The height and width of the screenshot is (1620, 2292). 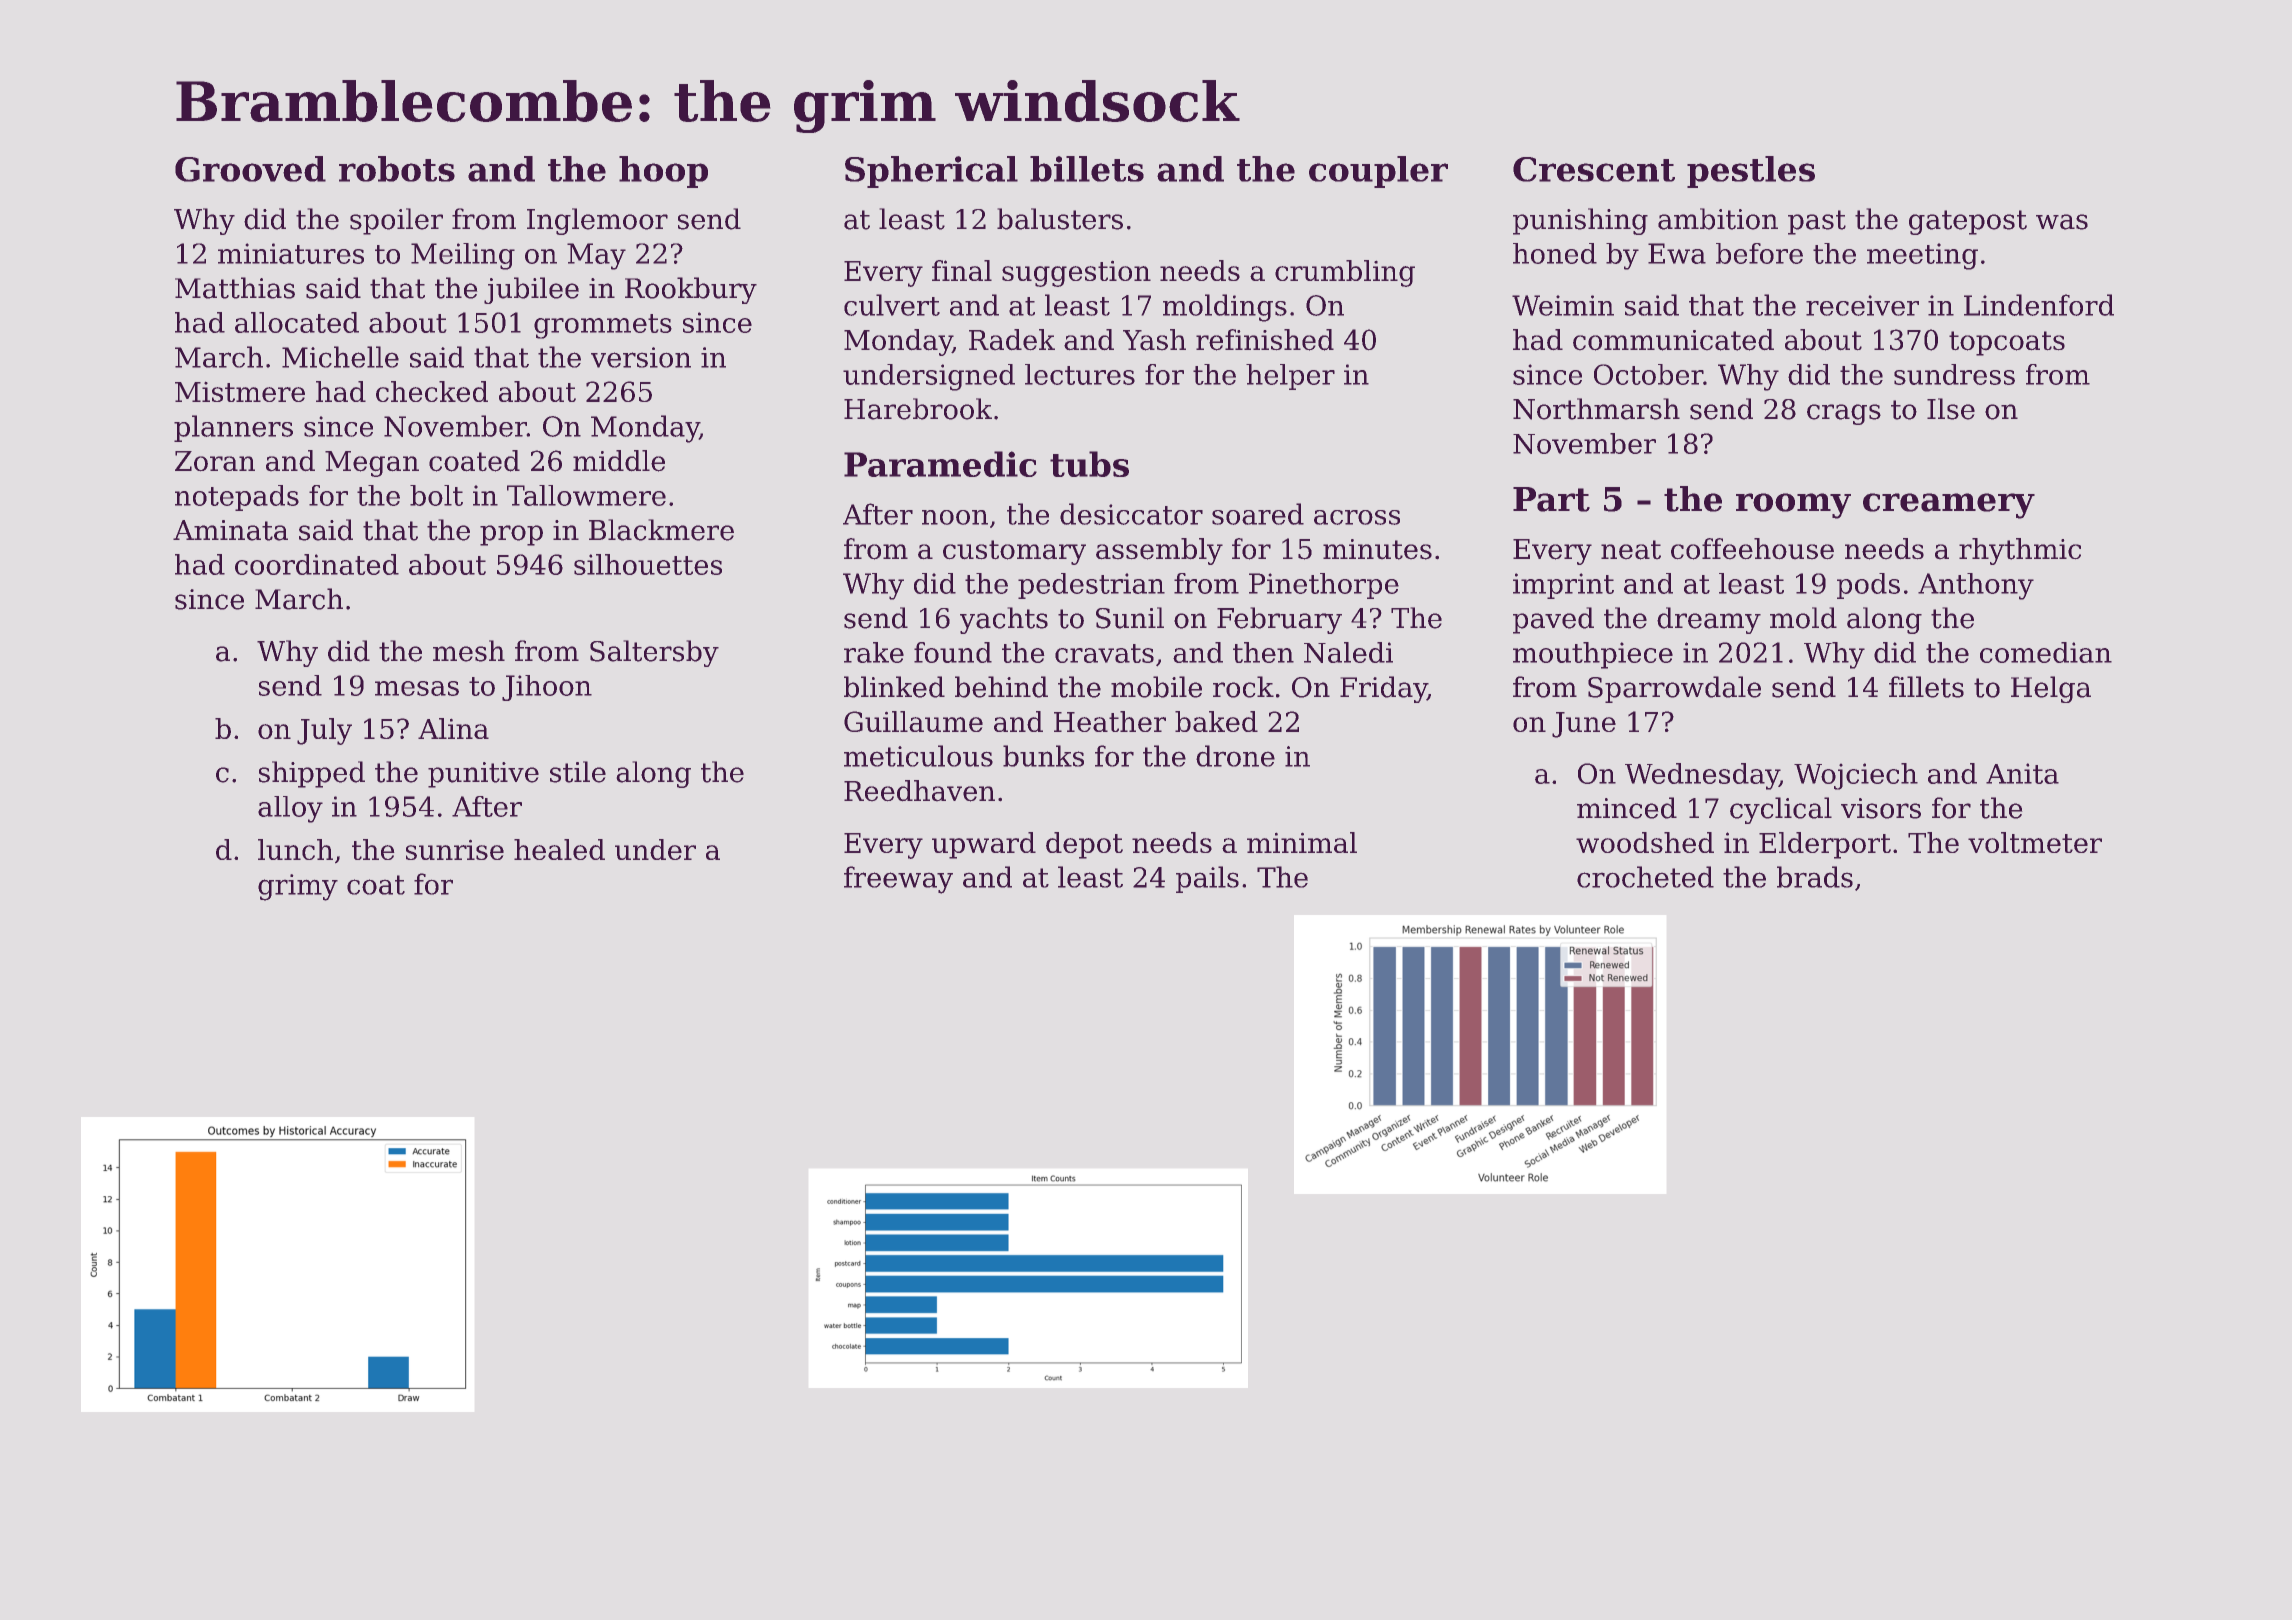 What do you see at coordinates (250, 169) in the screenshot?
I see `Grooved` at bounding box center [250, 169].
